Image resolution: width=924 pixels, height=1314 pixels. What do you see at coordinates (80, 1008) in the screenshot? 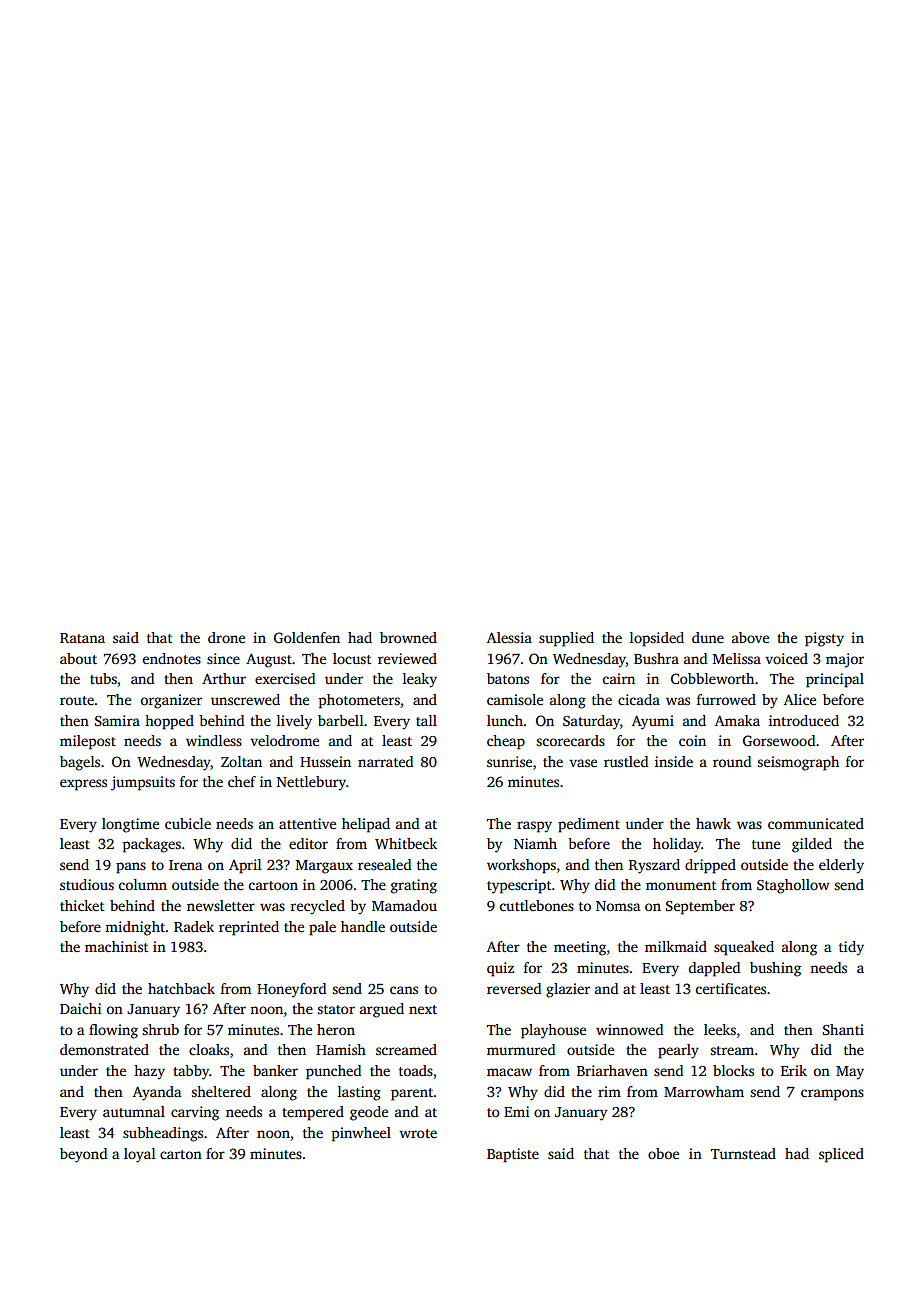
I see `Daichi` at bounding box center [80, 1008].
